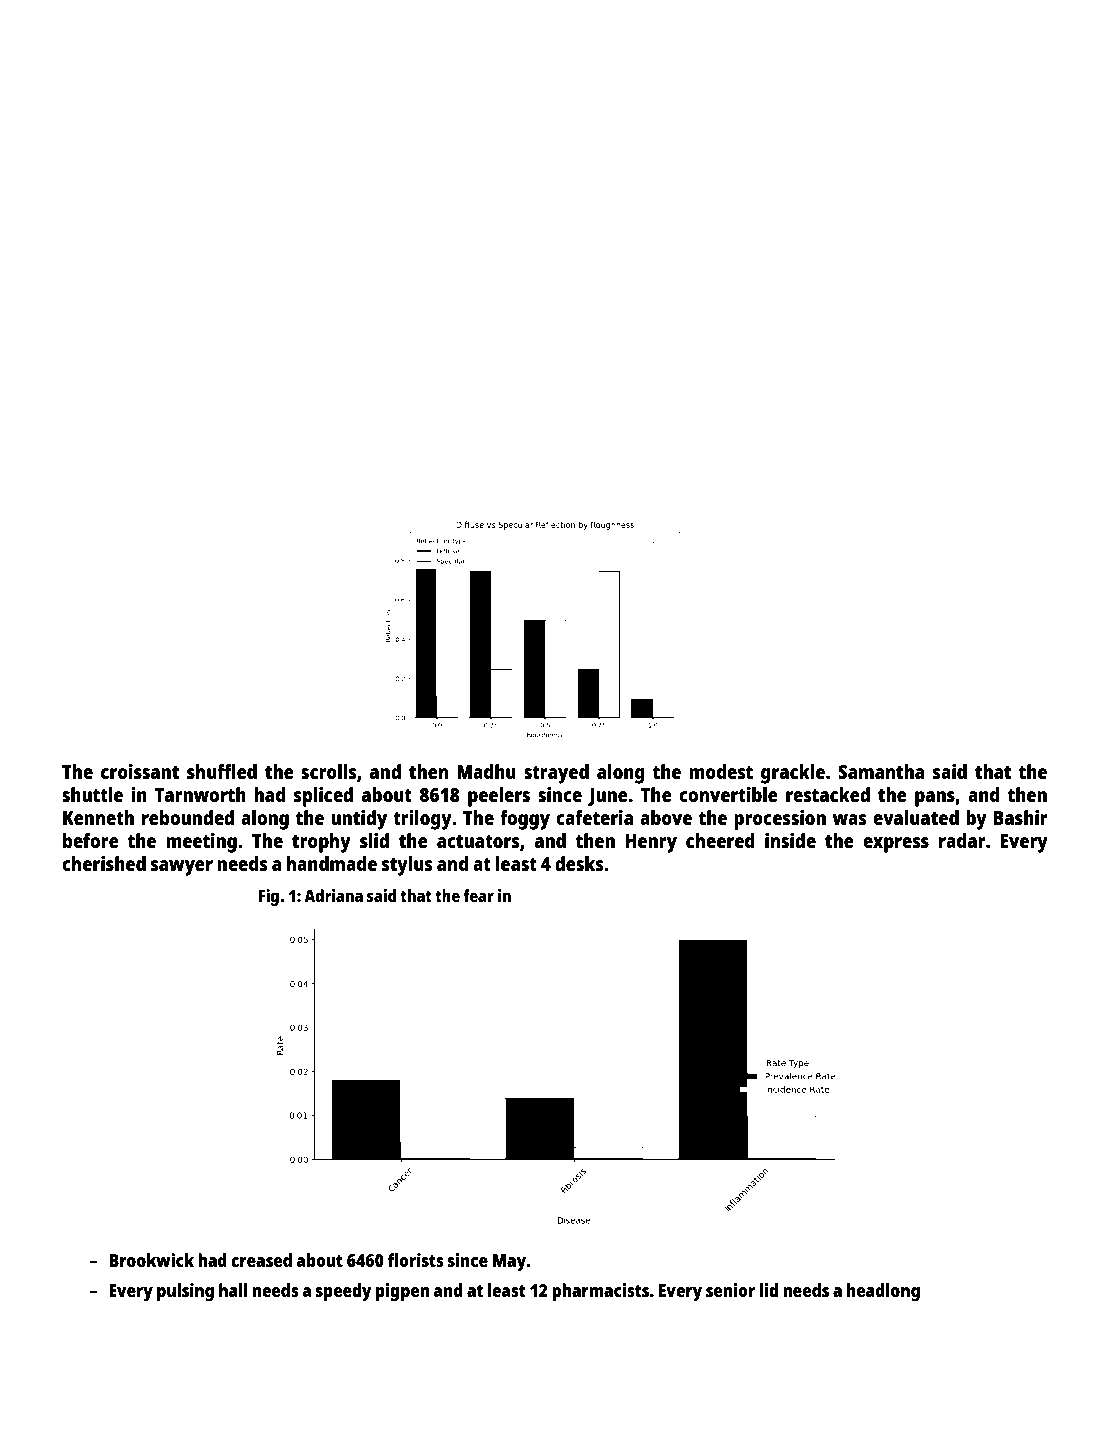  I want to click on fear, so click(478, 895).
